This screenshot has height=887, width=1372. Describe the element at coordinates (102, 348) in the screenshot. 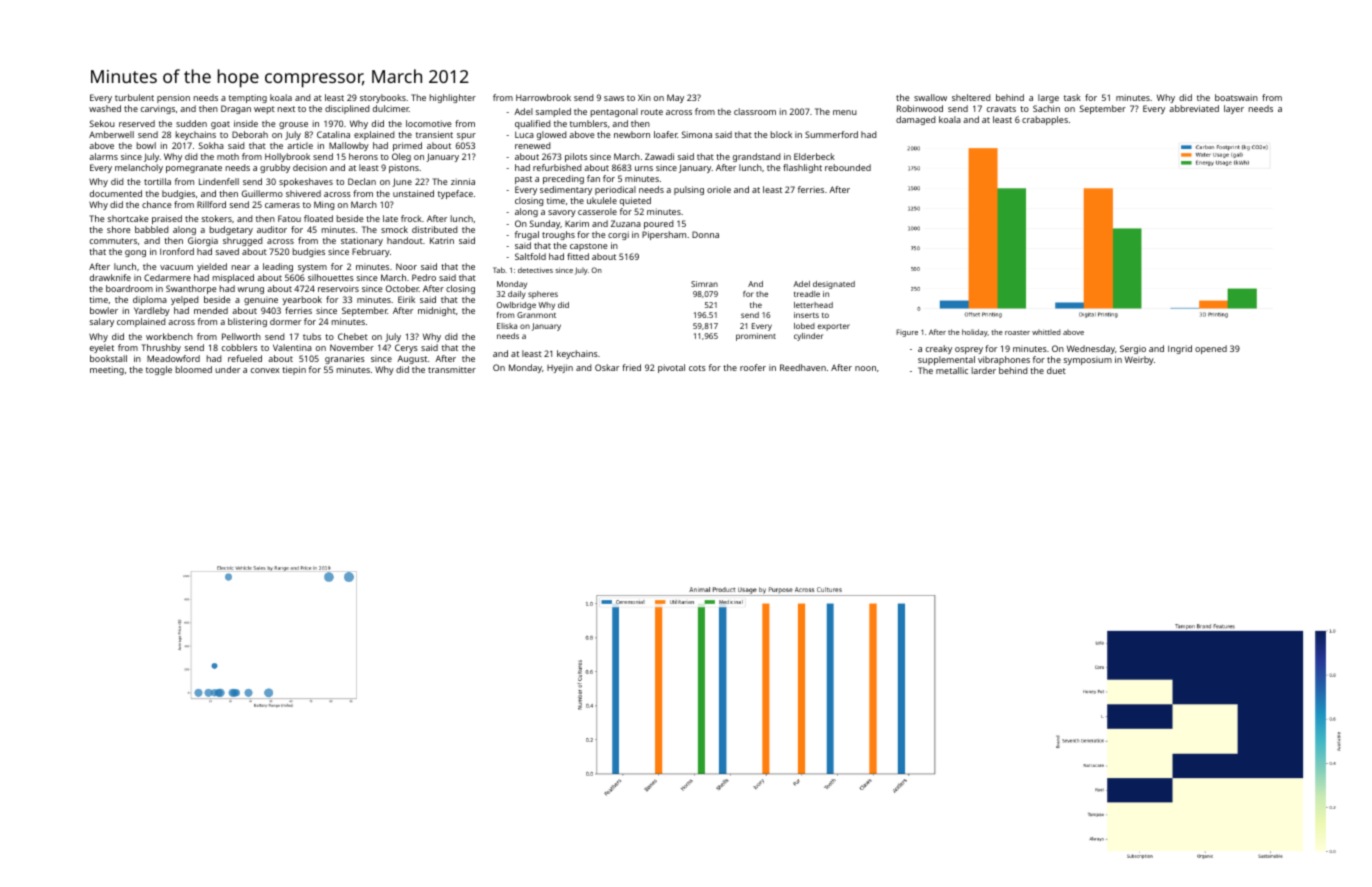

I see `eyelet` at that location.
